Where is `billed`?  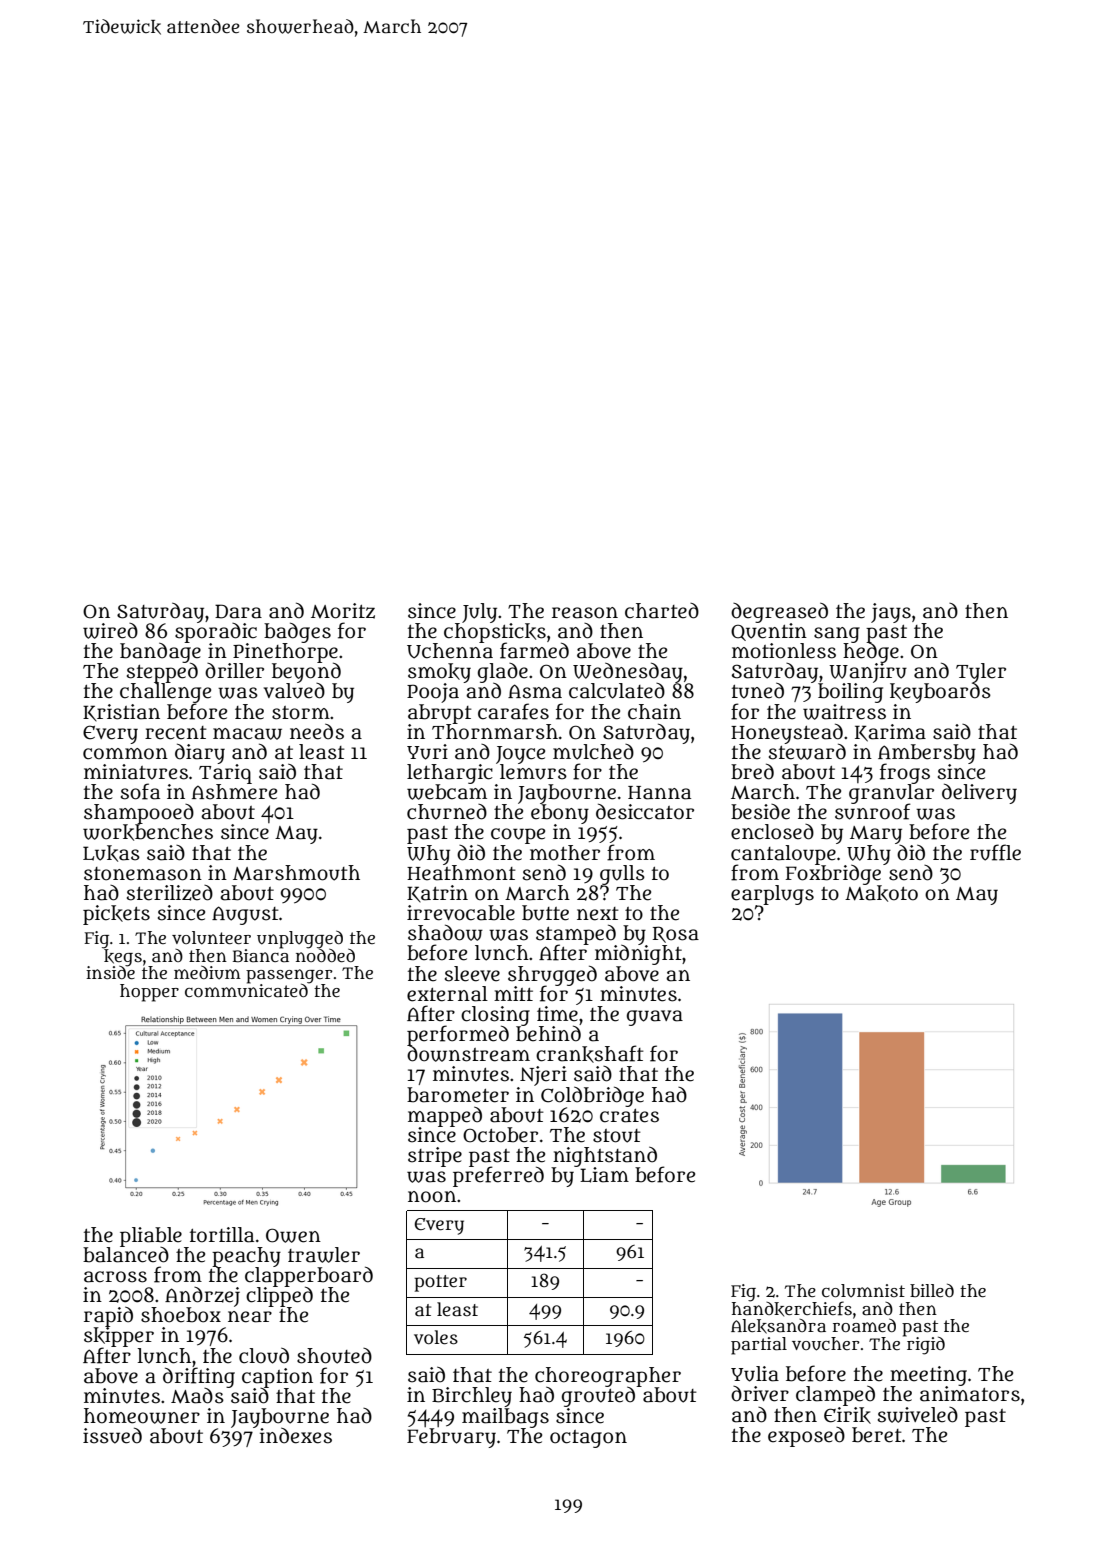
billed is located at coordinates (932, 1290).
